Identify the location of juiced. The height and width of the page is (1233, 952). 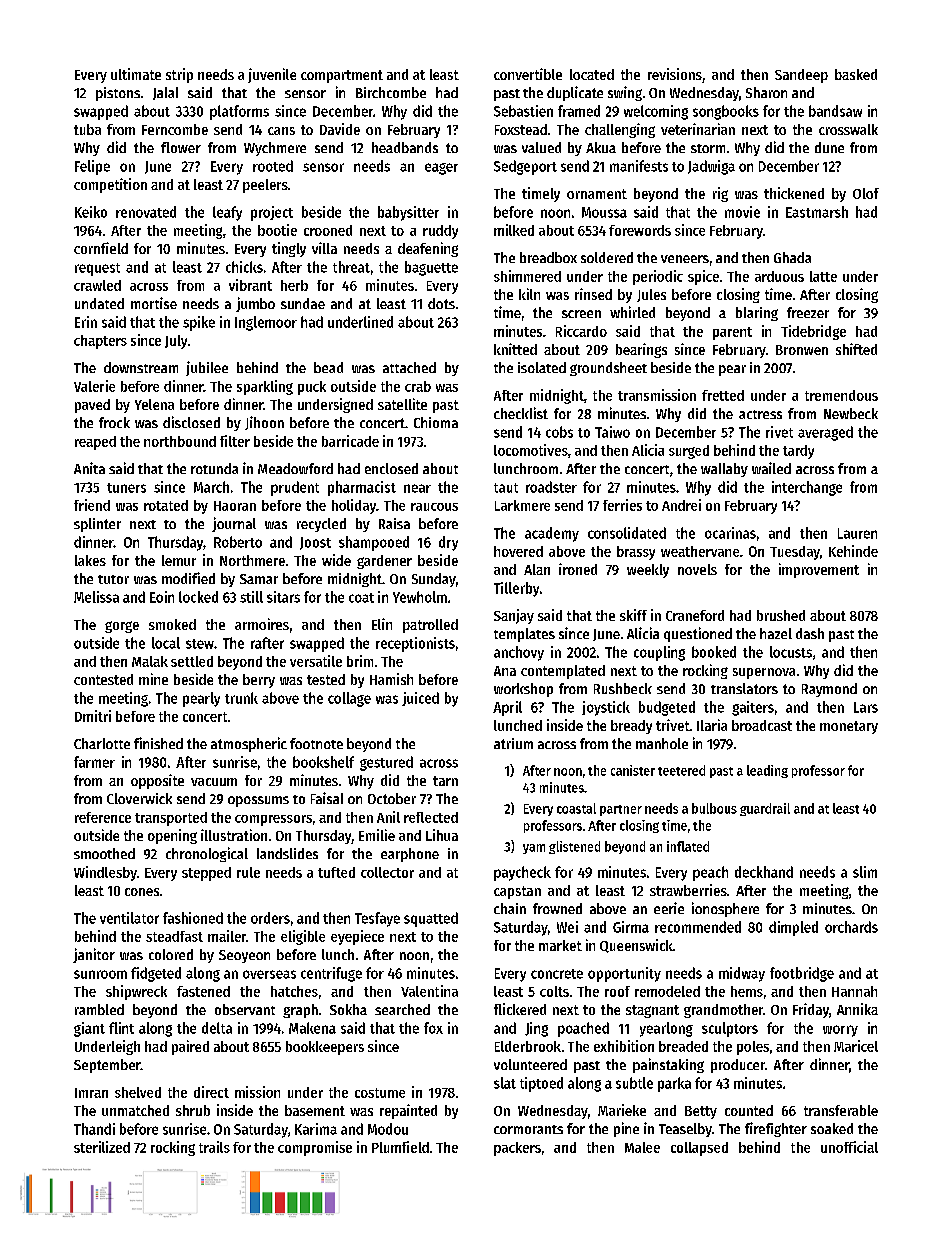
(420, 699).
